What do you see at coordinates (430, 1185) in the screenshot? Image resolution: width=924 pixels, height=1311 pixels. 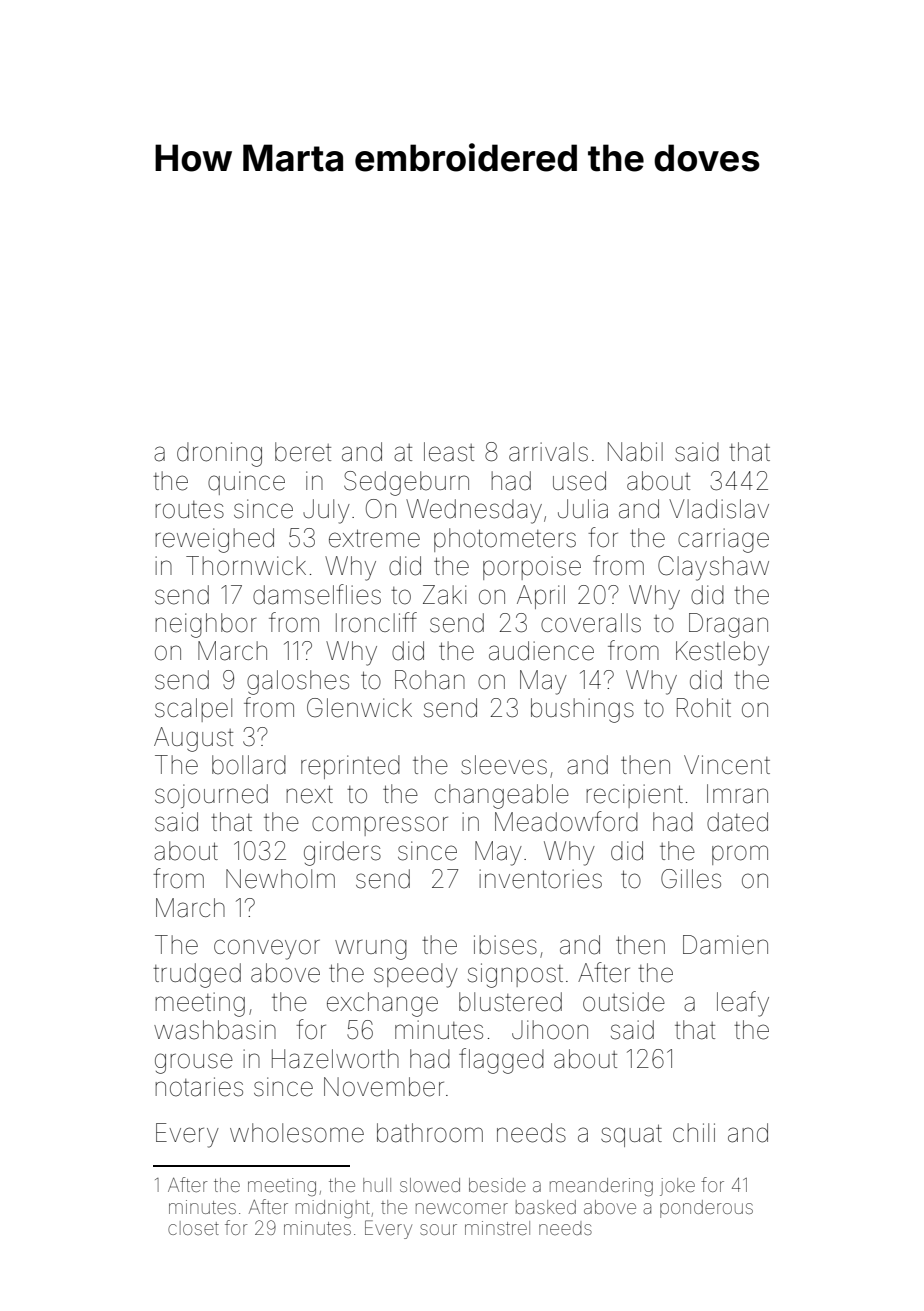 I see `slowed` at bounding box center [430, 1185].
